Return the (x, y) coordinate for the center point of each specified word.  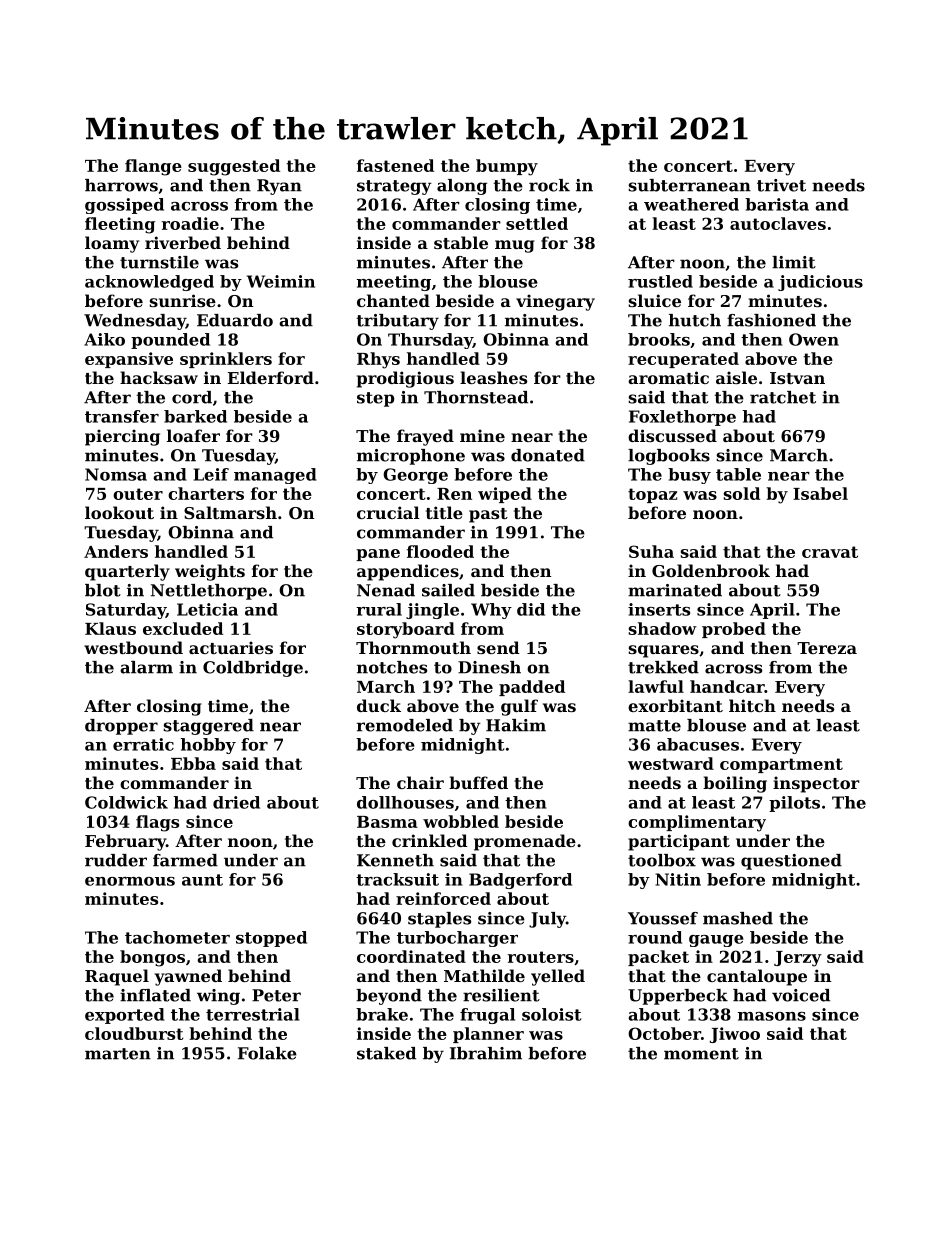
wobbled (461, 821)
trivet (781, 185)
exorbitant (675, 705)
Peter (276, 995)
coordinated (411, 956)
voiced (801, 995)
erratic (143, 744)
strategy (394, 187)
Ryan (279, 187)
